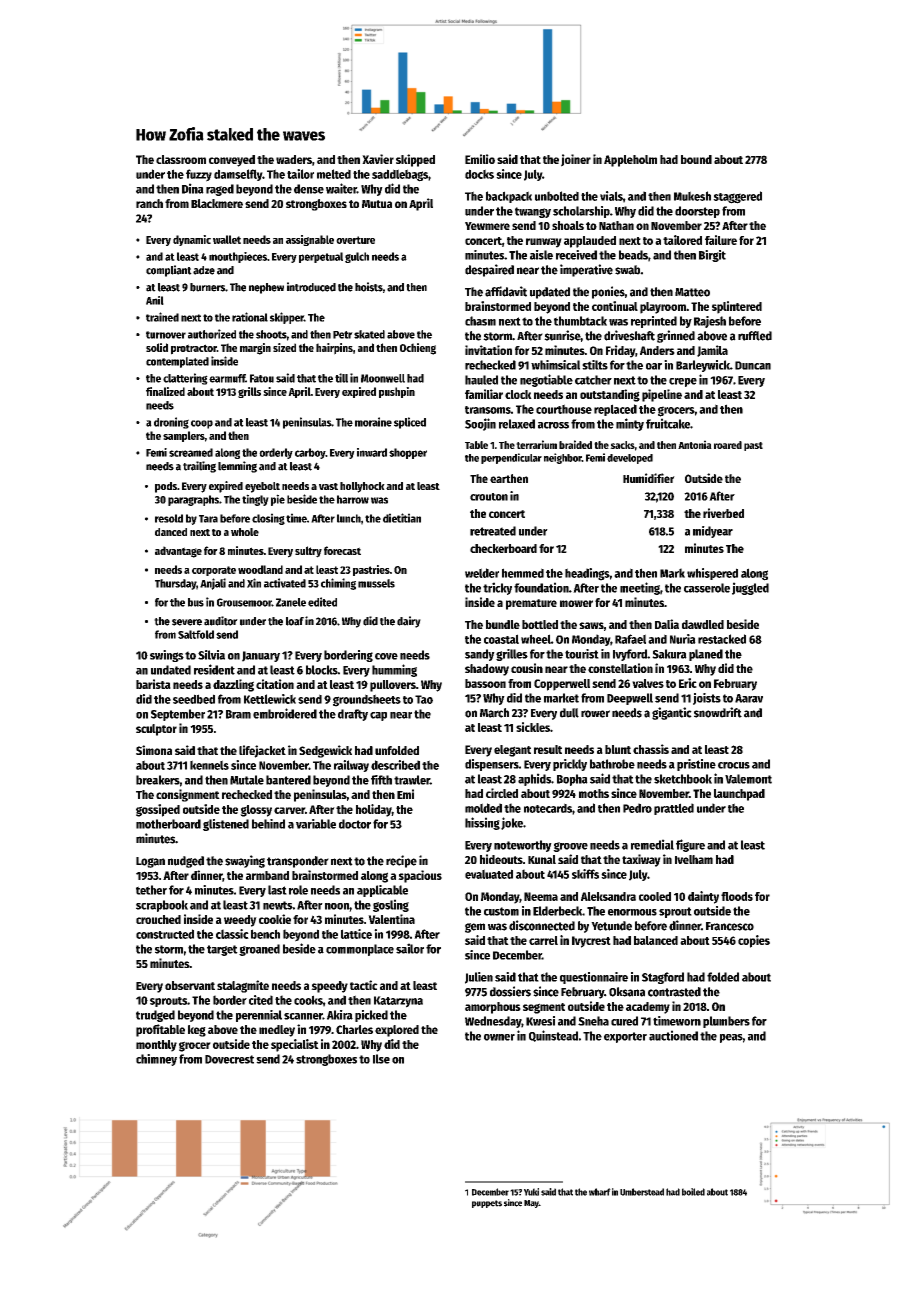 The width and height of the page is (908, 1316). I want to click on tether, so click(151, 890).
